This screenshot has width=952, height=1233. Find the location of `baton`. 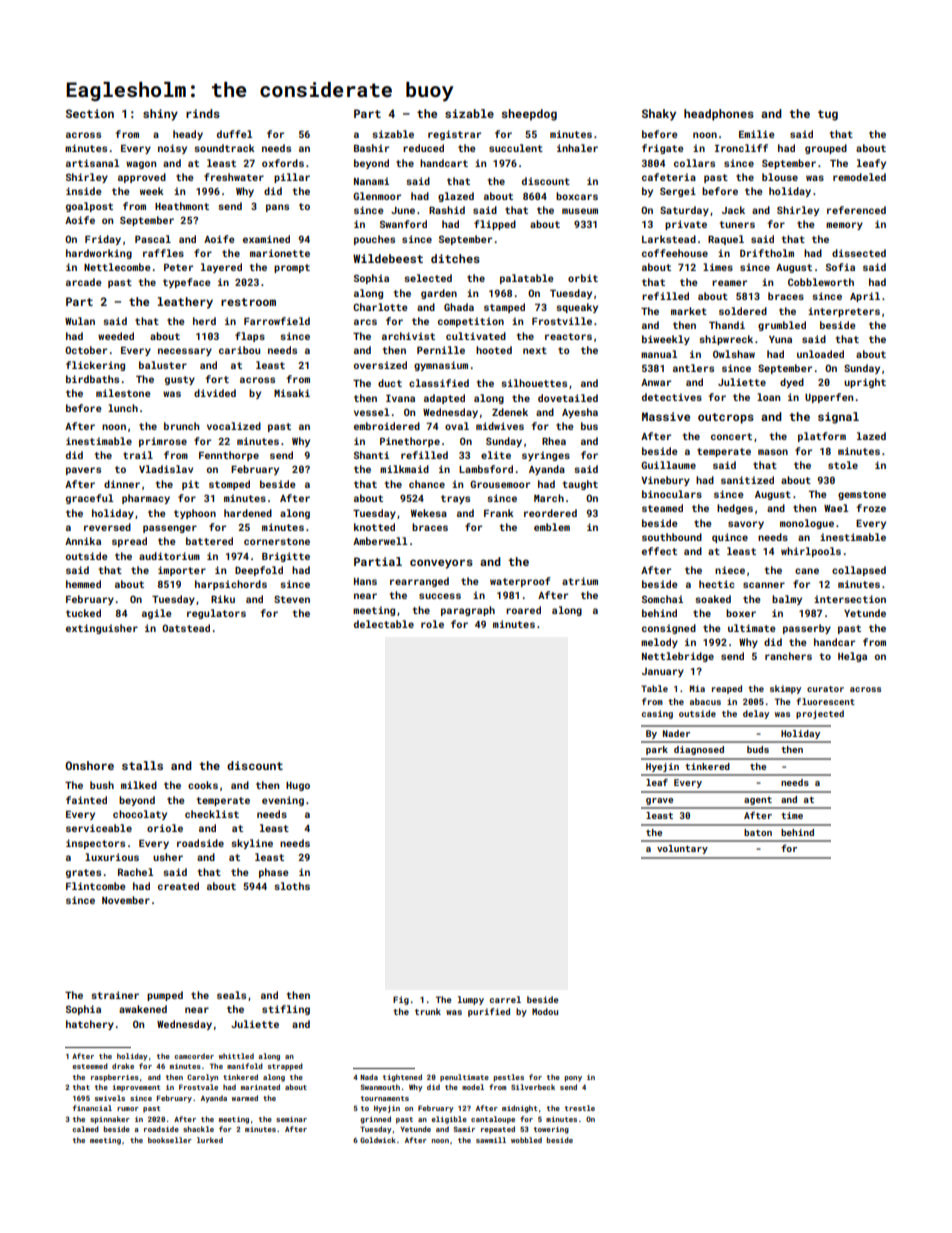

baton is located at coordinates (758, 832).
